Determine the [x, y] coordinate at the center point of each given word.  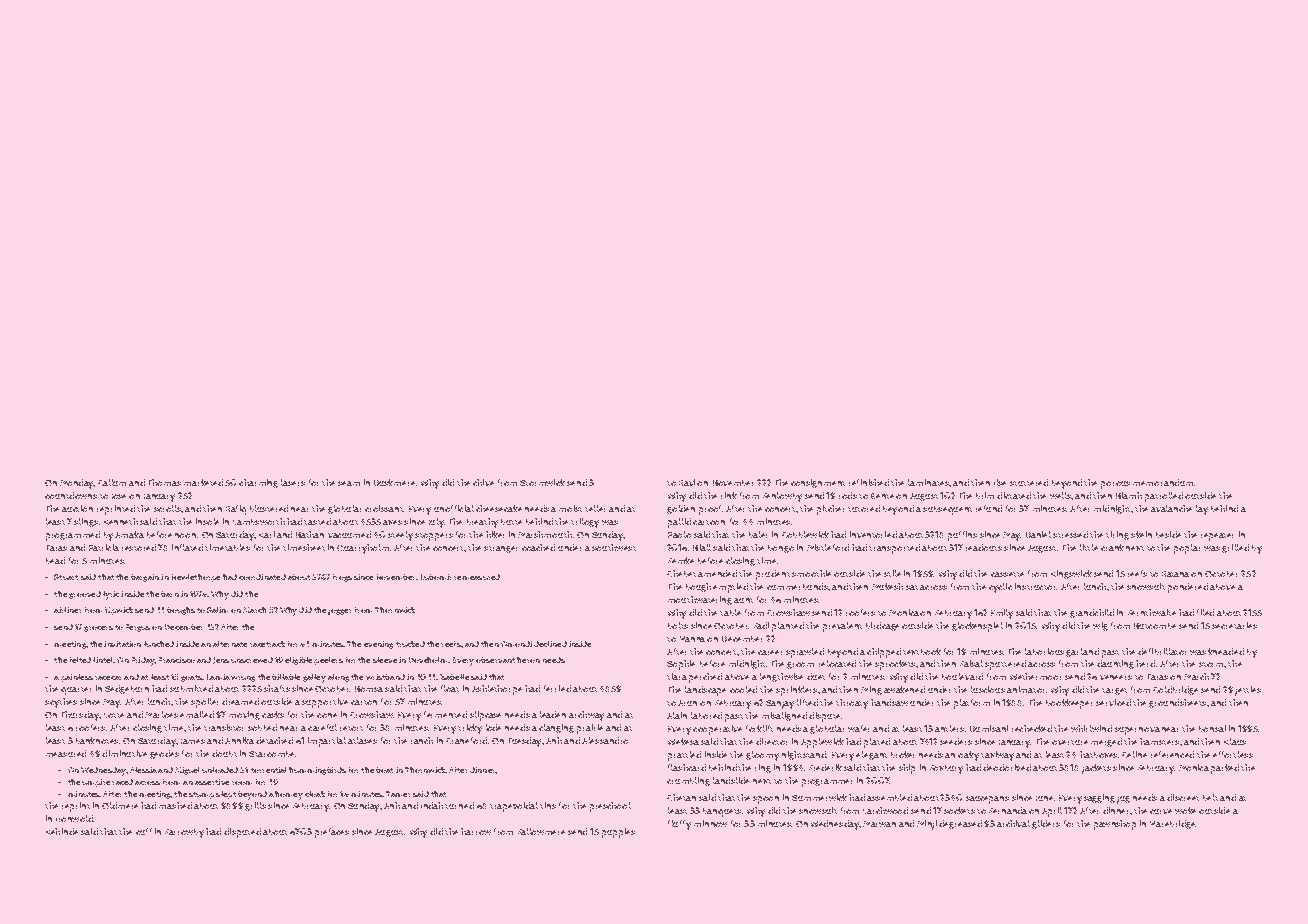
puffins [962, 536]
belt [1210, 797]
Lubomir [436, 577]
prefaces [332, 833]
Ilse [1000, 482]
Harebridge [1172, 824]
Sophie [681, 665]
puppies [618, 833]
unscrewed [252, 660]
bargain [145, 578]
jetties [1248, 691]
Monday [77, 484]
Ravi [687, 482]
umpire [96, 783]
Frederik [825, 767]
